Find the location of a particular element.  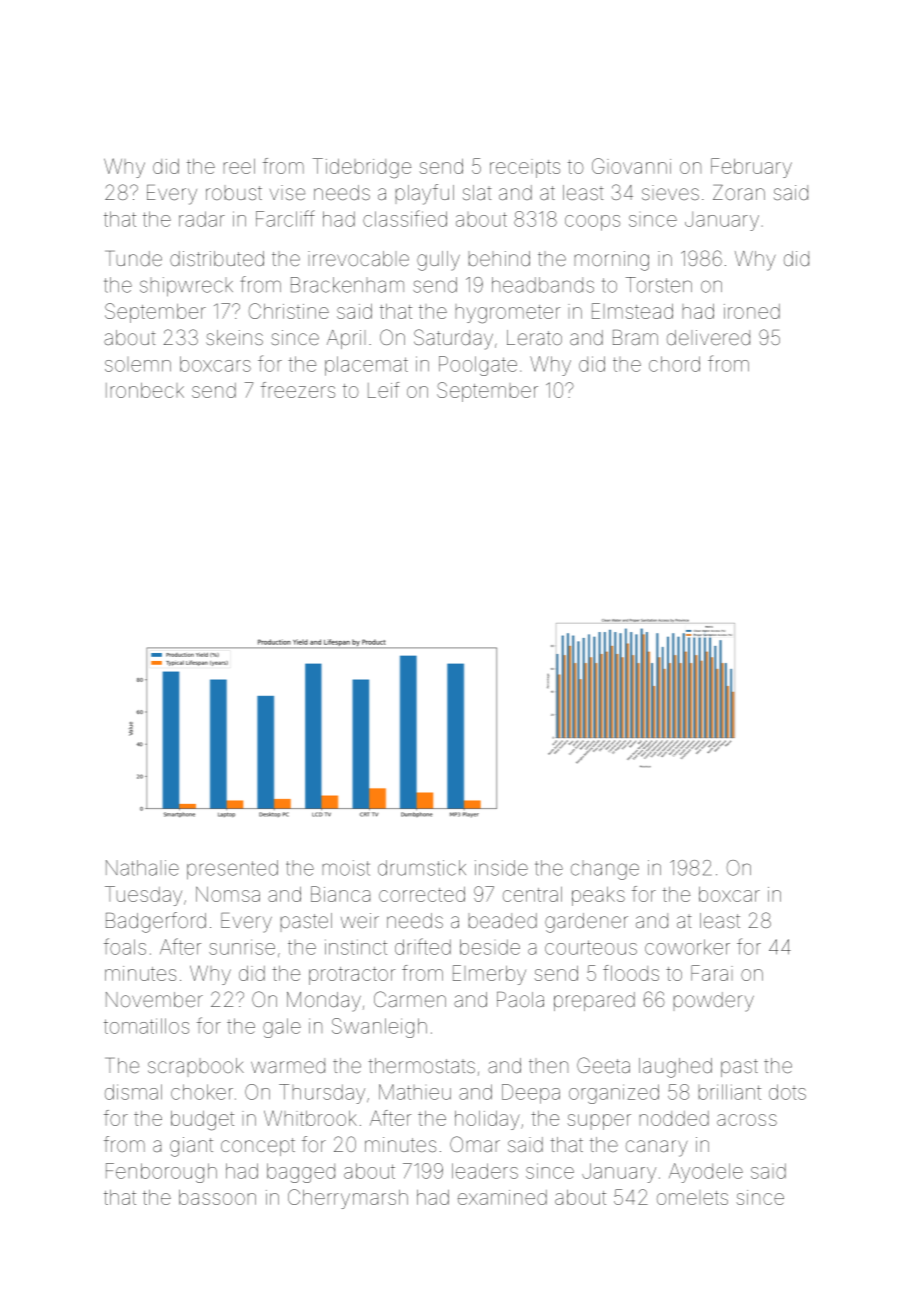

Leif is located at coordinates (383, 390).
